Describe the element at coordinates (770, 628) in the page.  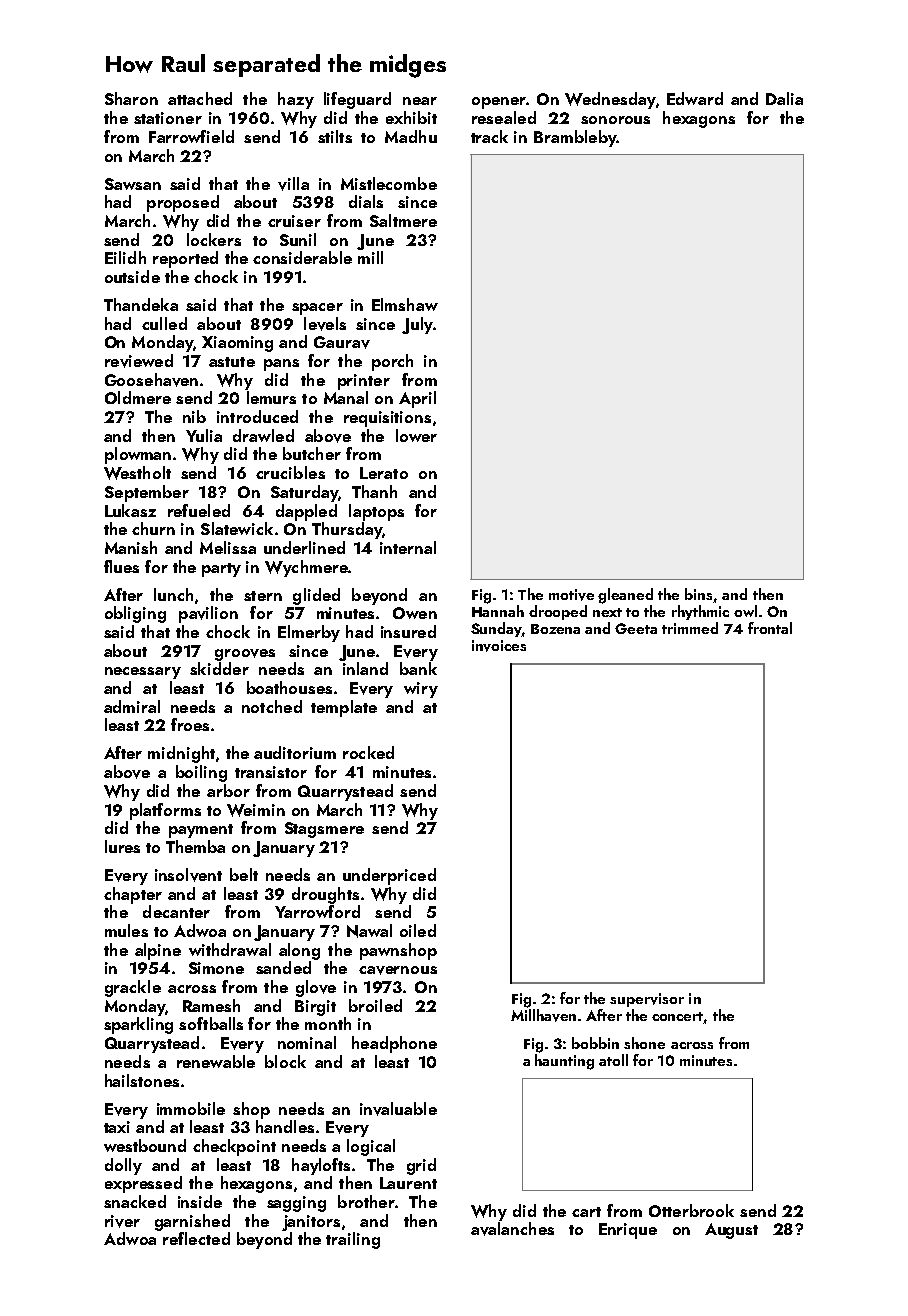
I see `frontal` at that location.
